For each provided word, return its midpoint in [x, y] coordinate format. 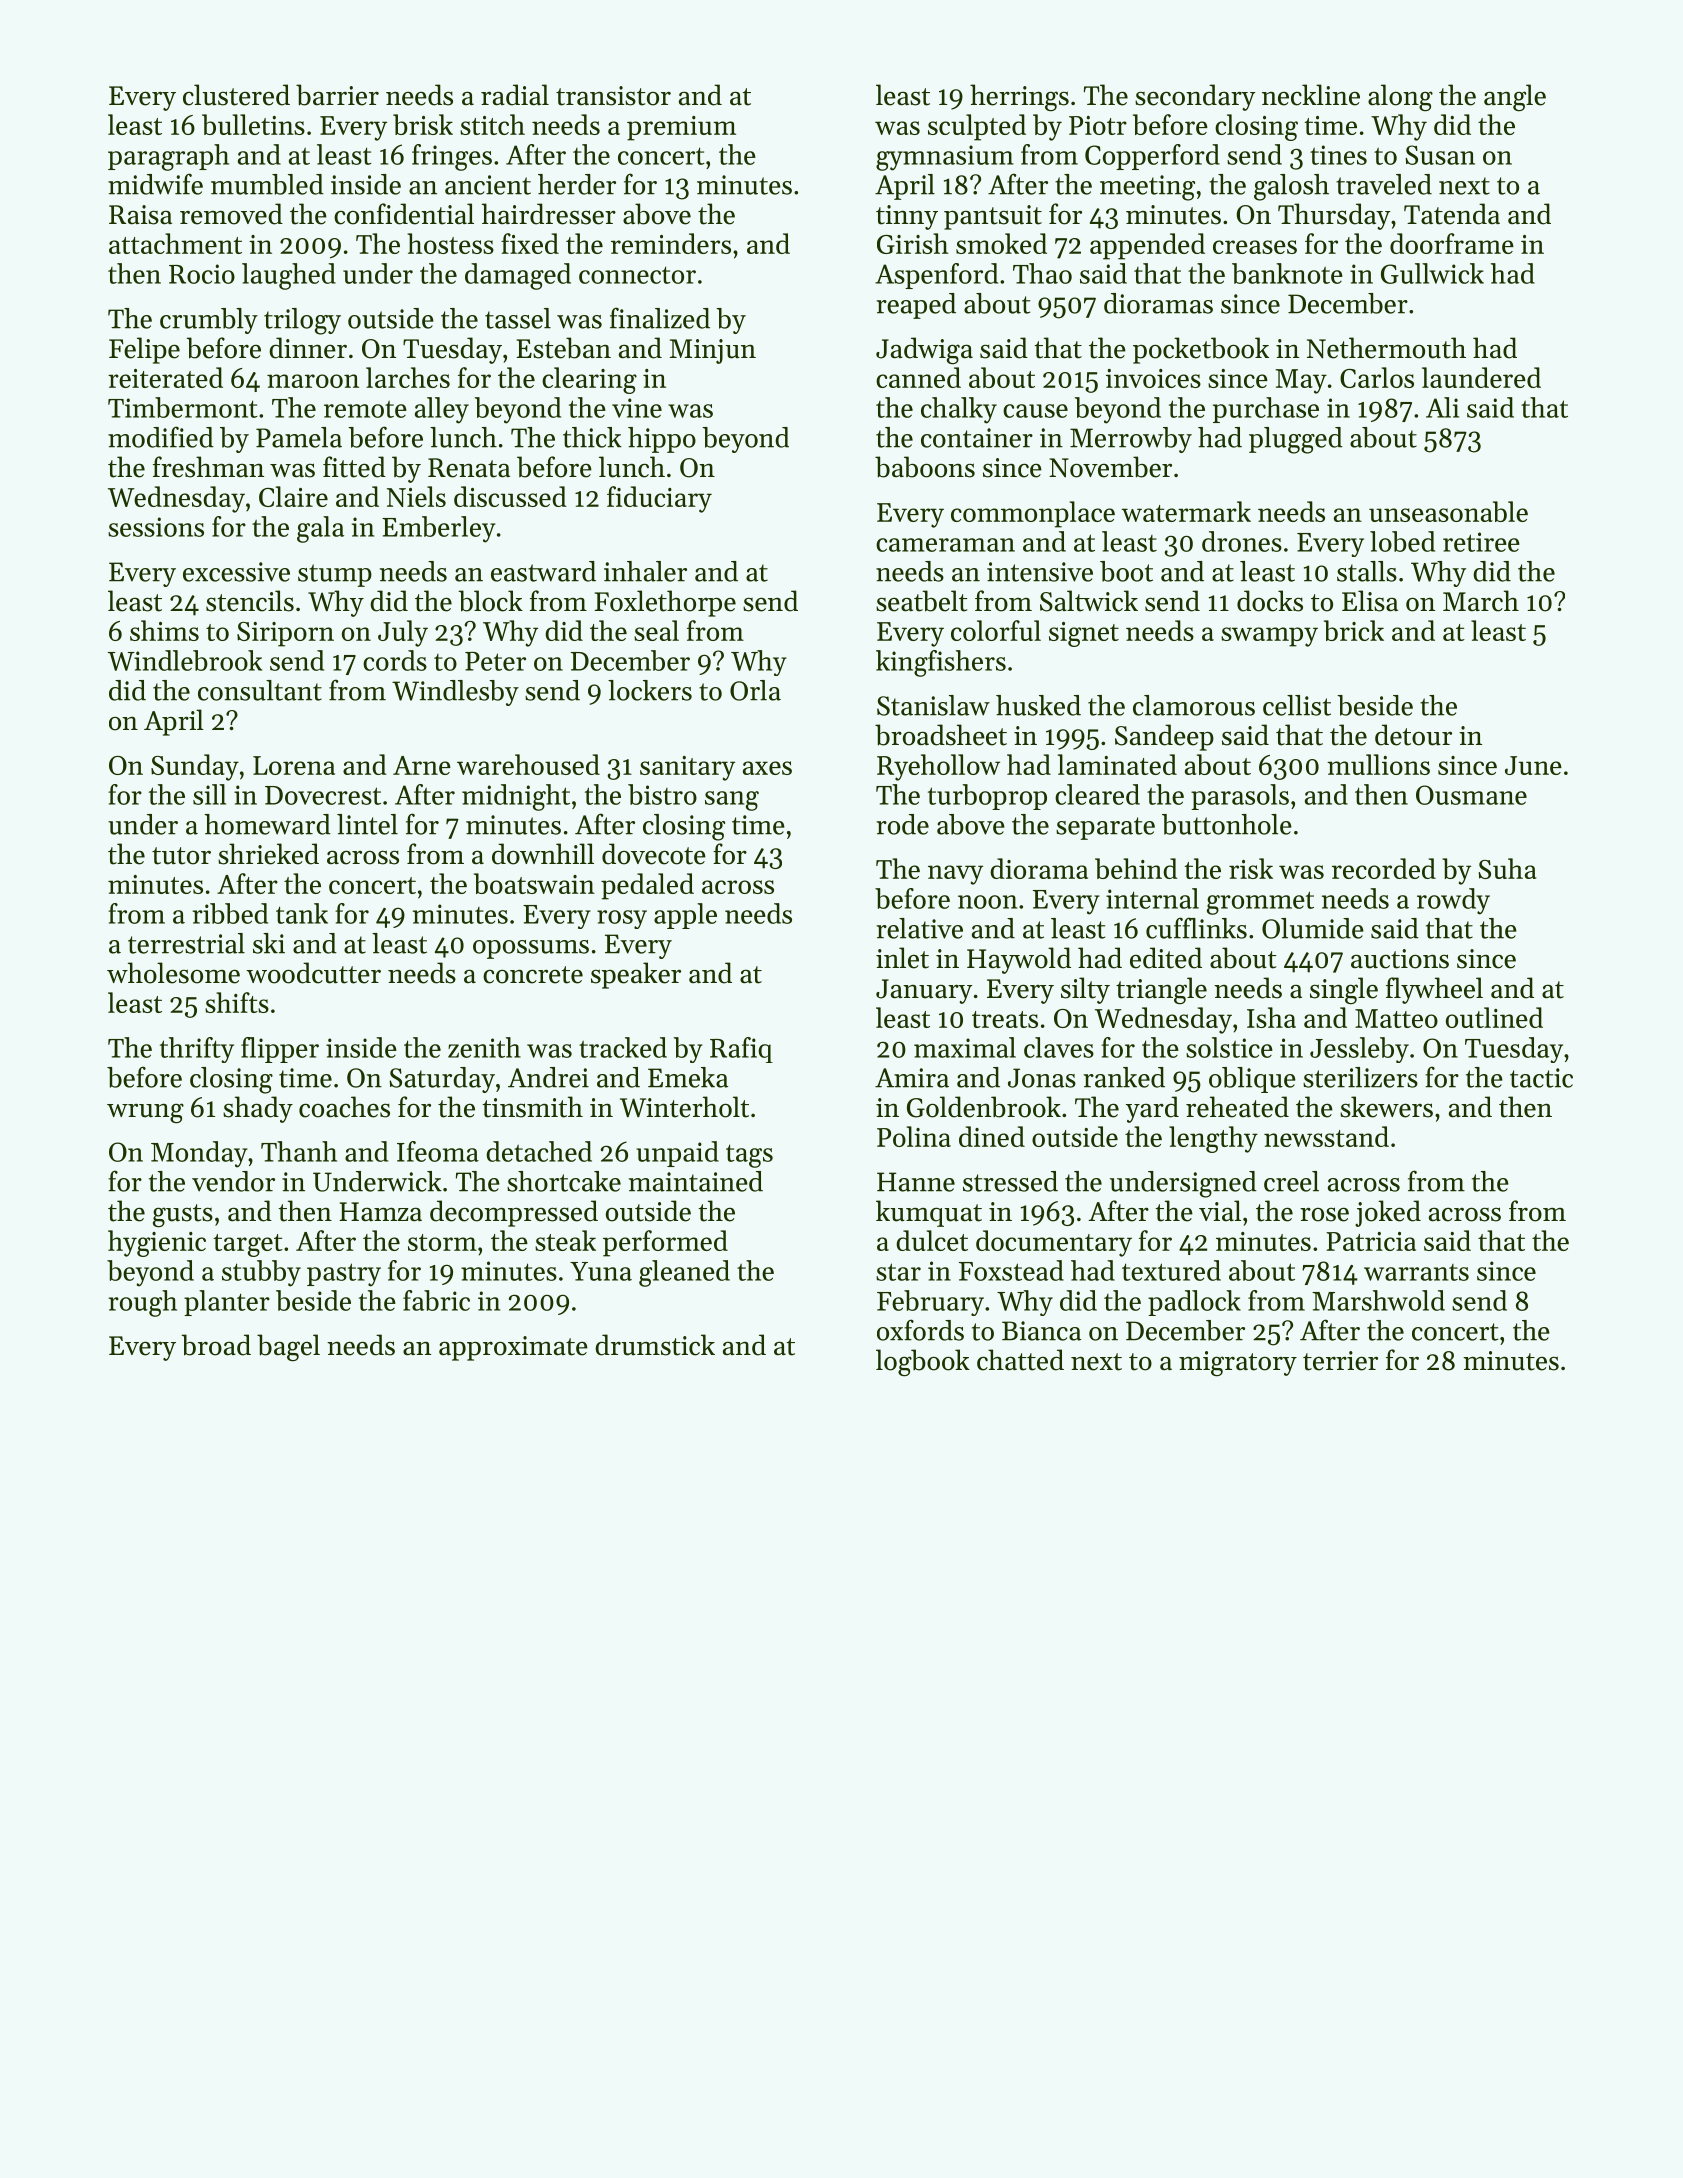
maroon [313, 381]
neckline [1311, 95]
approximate [513, 1348]
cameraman [945, 545]
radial [515, 95]
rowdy [1453, 901]
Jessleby [1359, 1050]
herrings [1019, 98]
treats [1005, 1019]
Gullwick [1432, 273]
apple [685, 916]
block [491, 601]
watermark [1186, 511]
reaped [916, 306]
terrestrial [186, 943]
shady [258, 1109]
